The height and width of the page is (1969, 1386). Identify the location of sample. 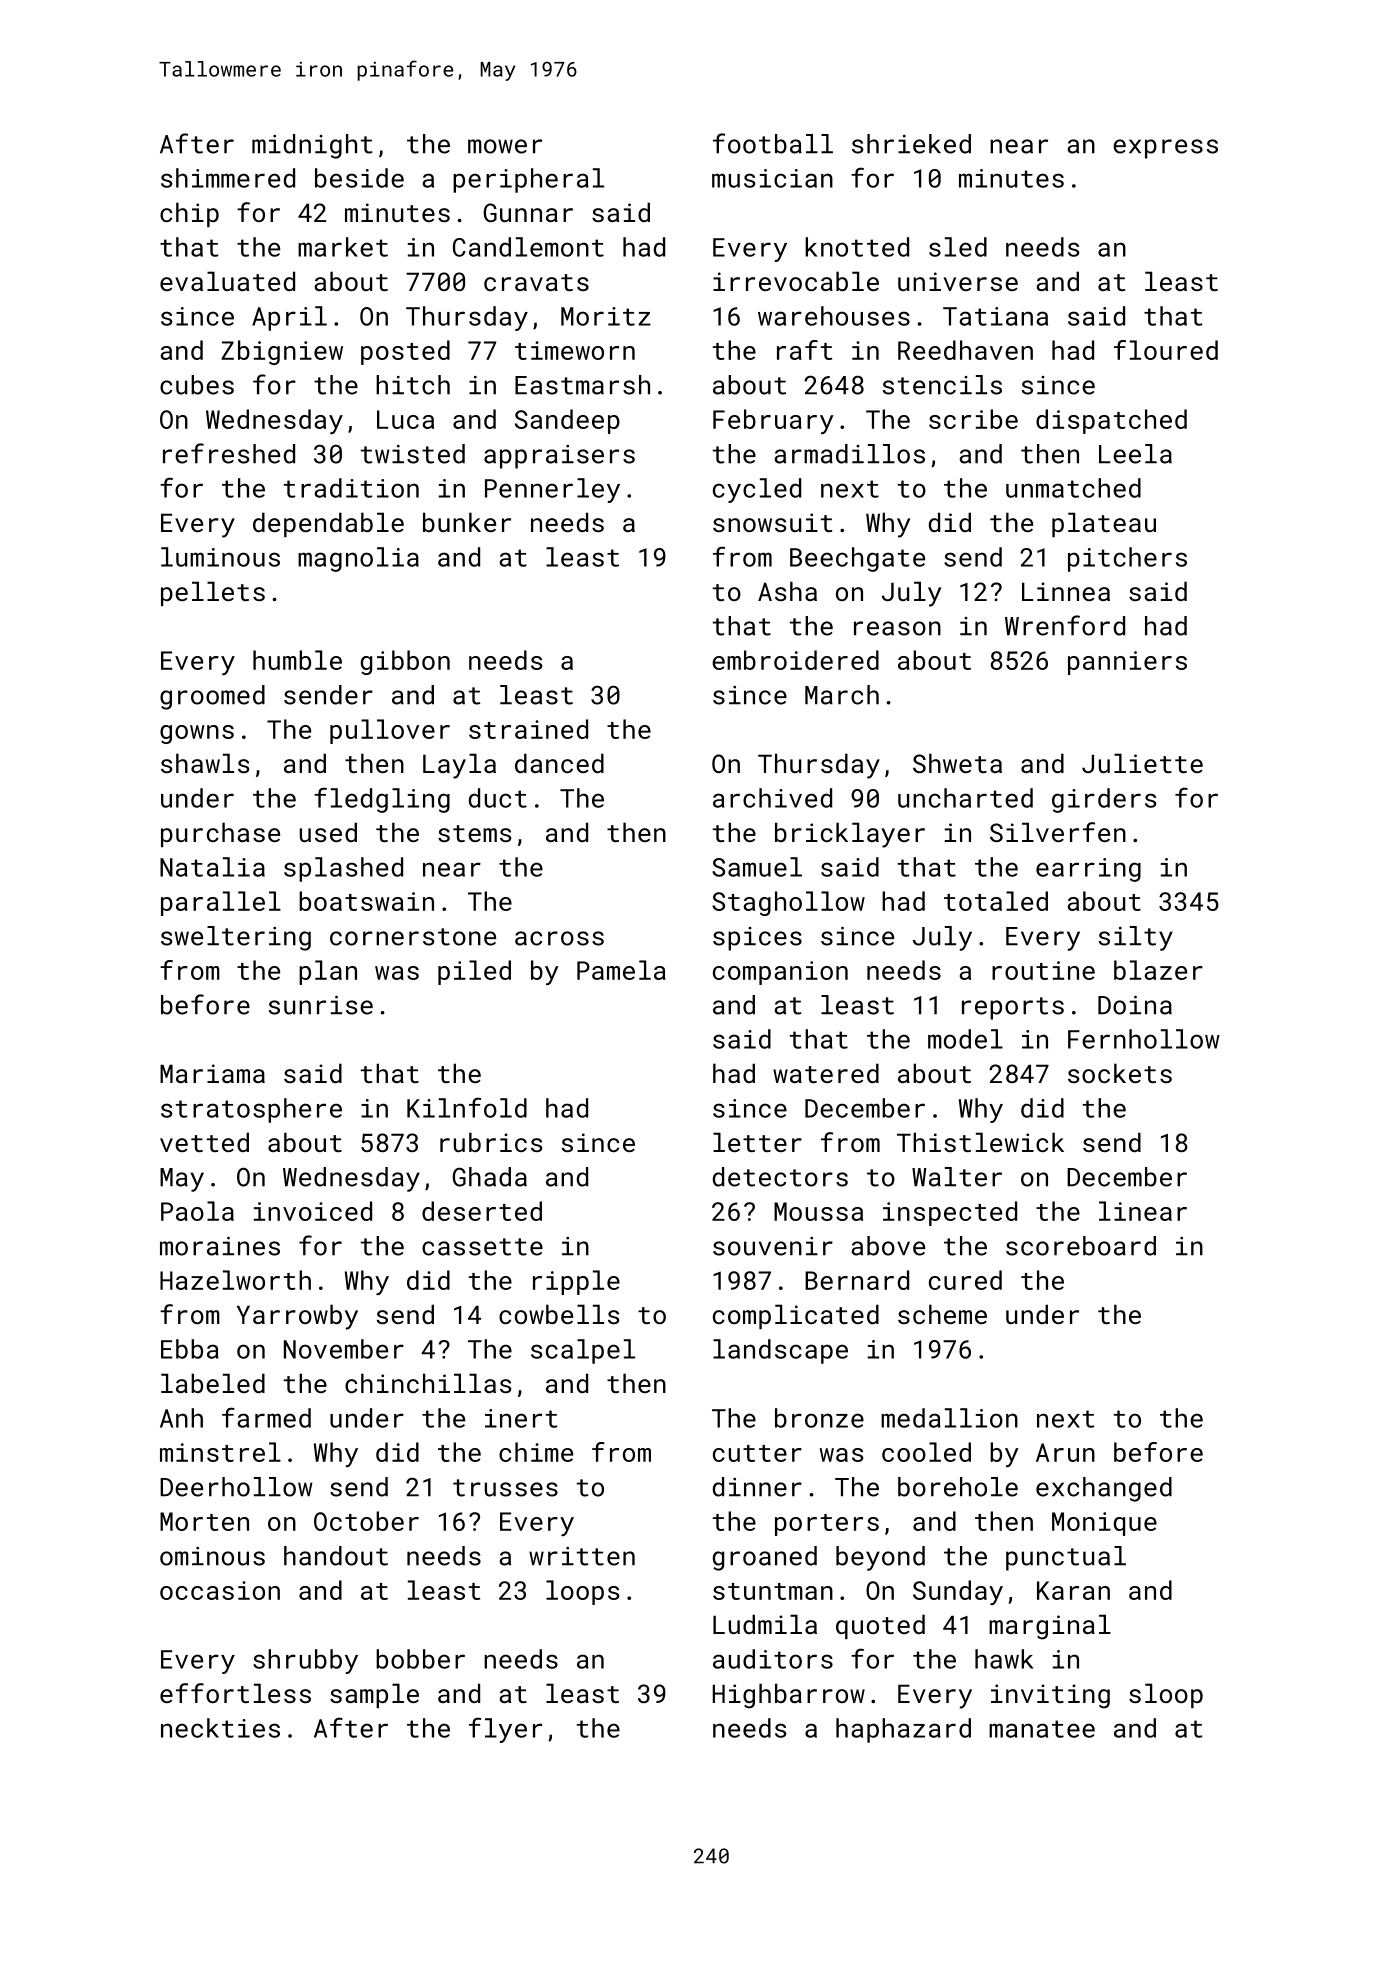
(374, 1695).
